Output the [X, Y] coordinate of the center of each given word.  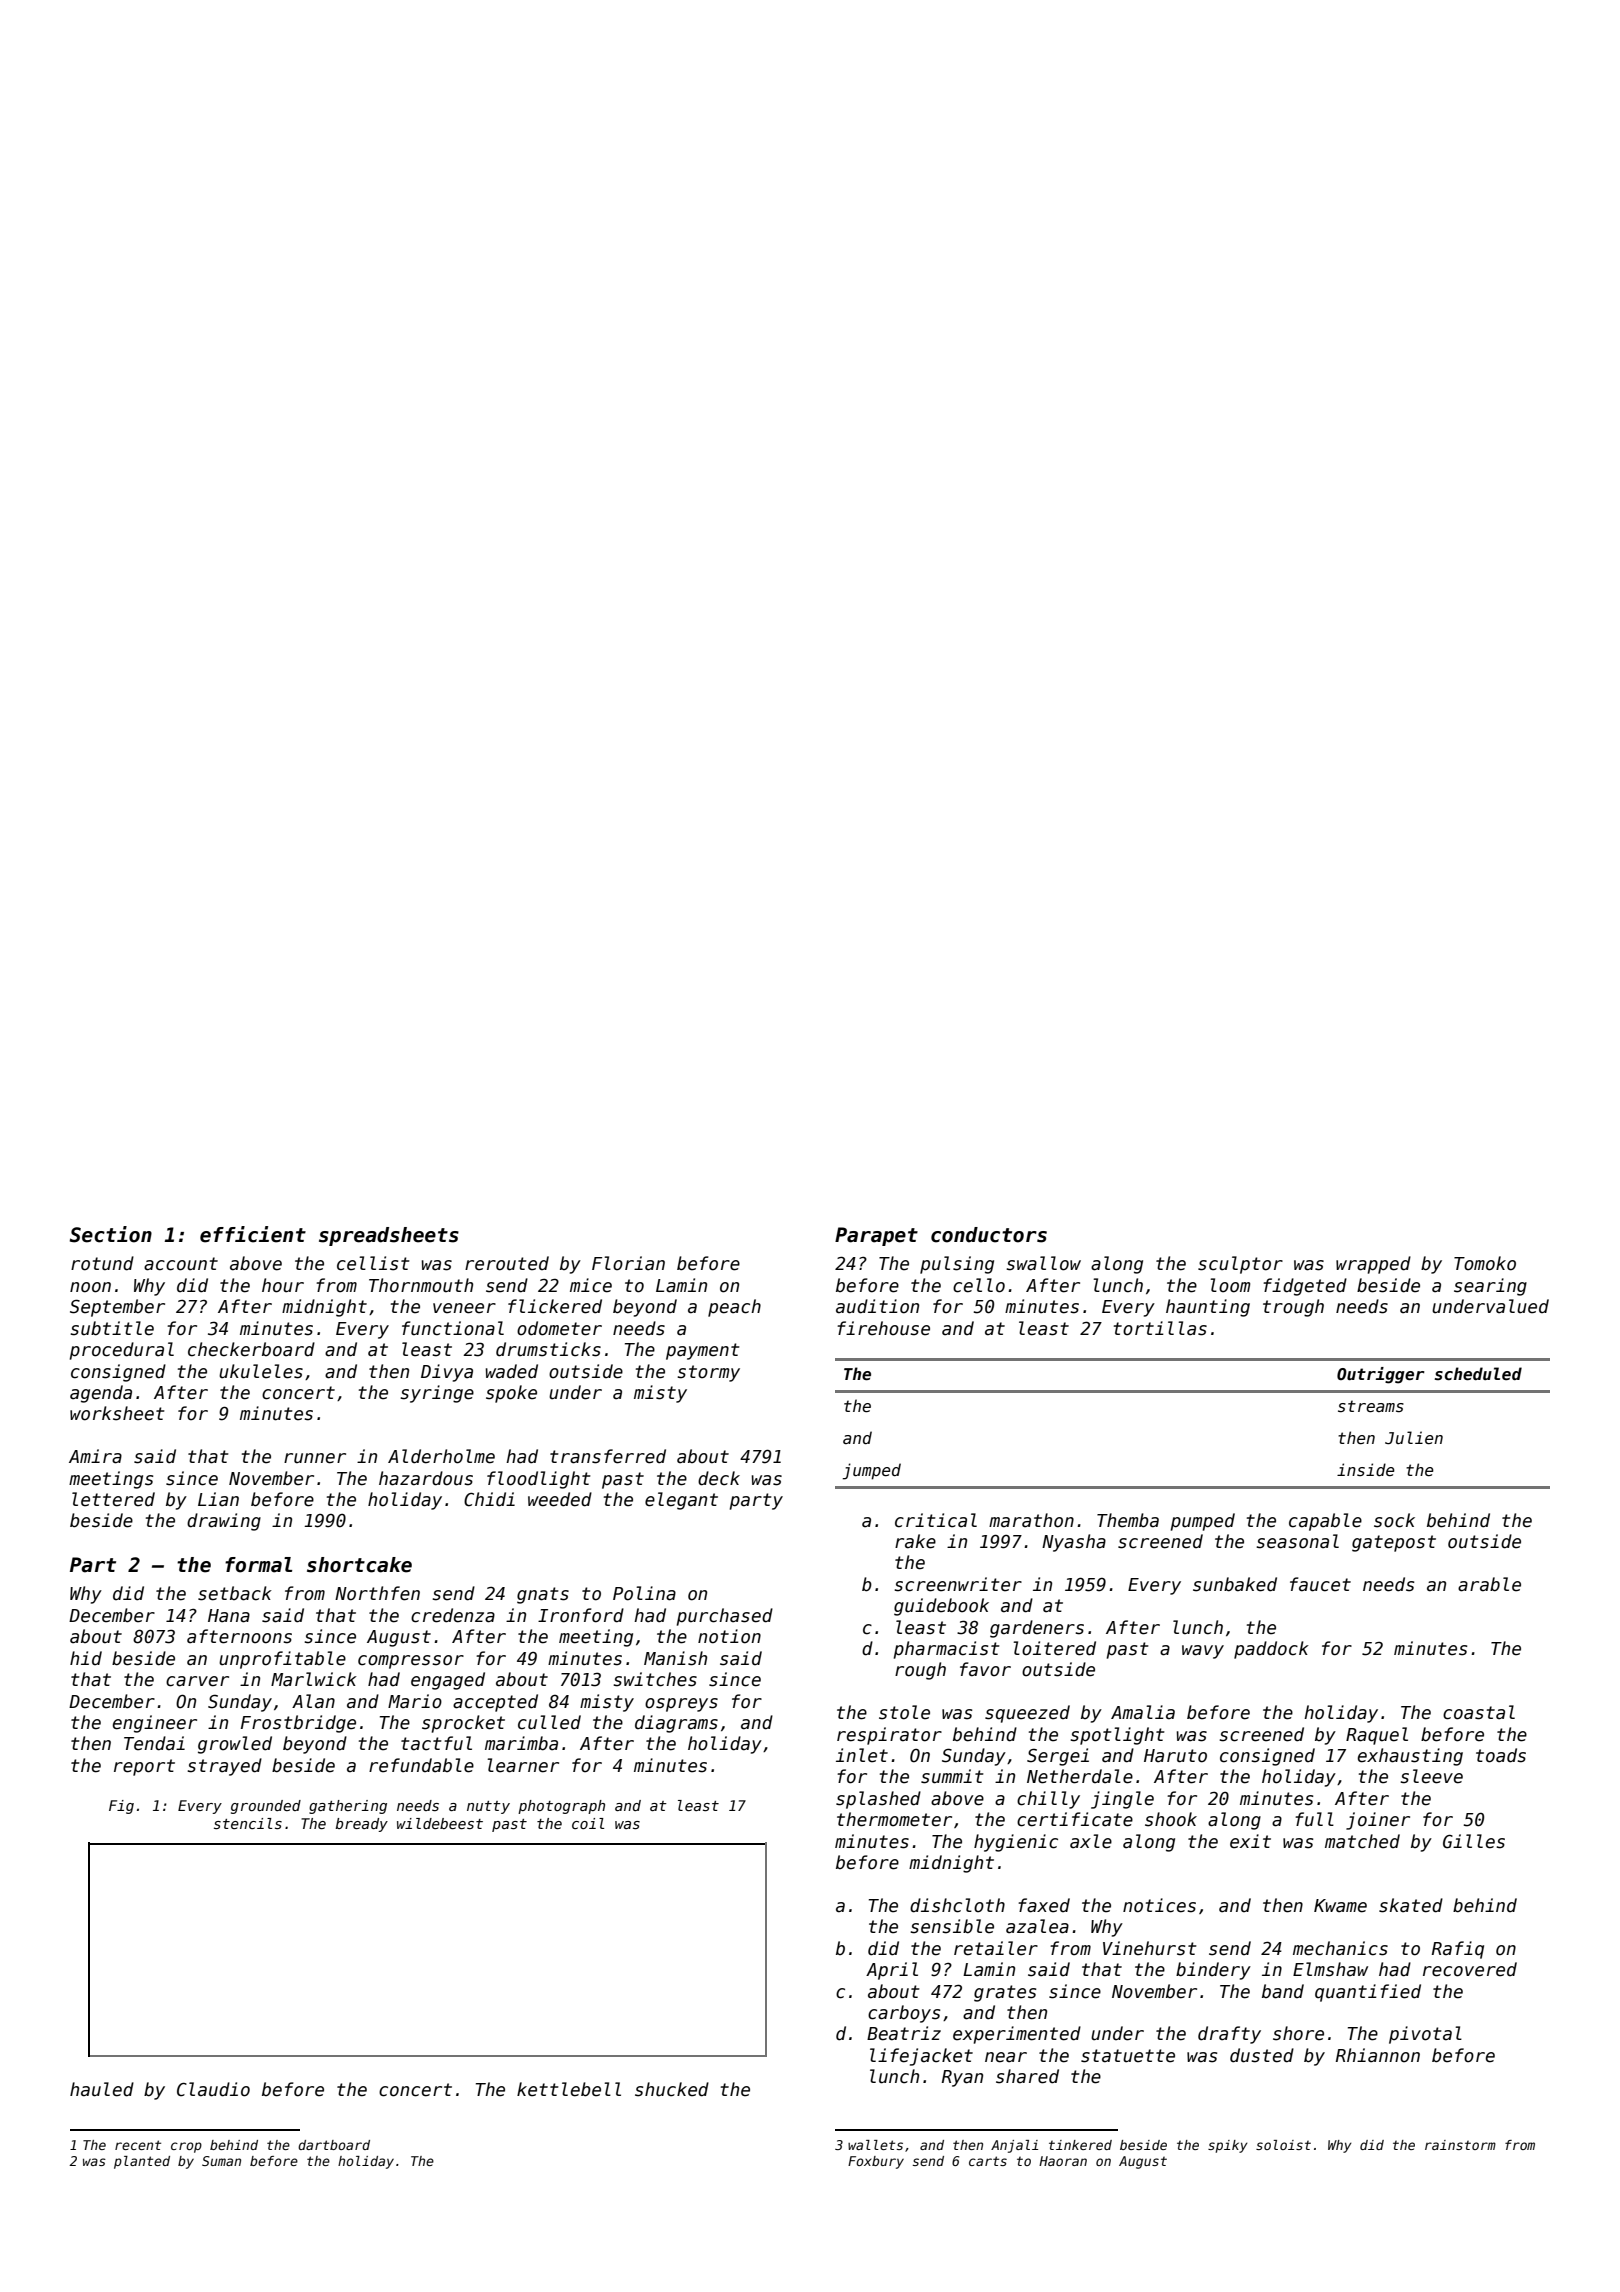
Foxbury [876, 2162]
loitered [1054, 1648]
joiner [1378, 1821]
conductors [989, 1235]
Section [111, 1234]
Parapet [876, 1236]
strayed [224, 1767]
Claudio [213, 2089]
